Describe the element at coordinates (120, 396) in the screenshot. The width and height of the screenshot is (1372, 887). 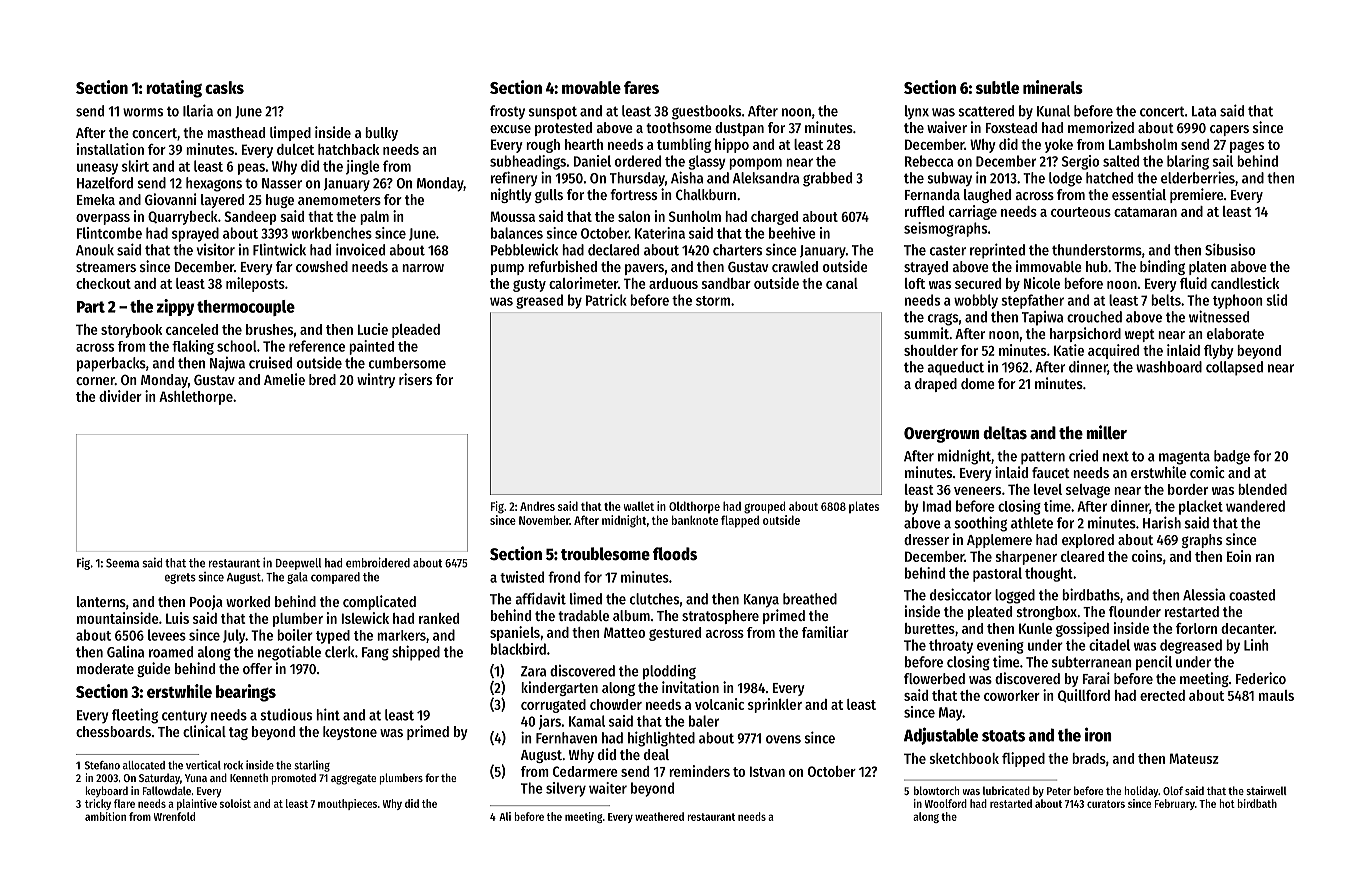
I see `divider` at that location.
